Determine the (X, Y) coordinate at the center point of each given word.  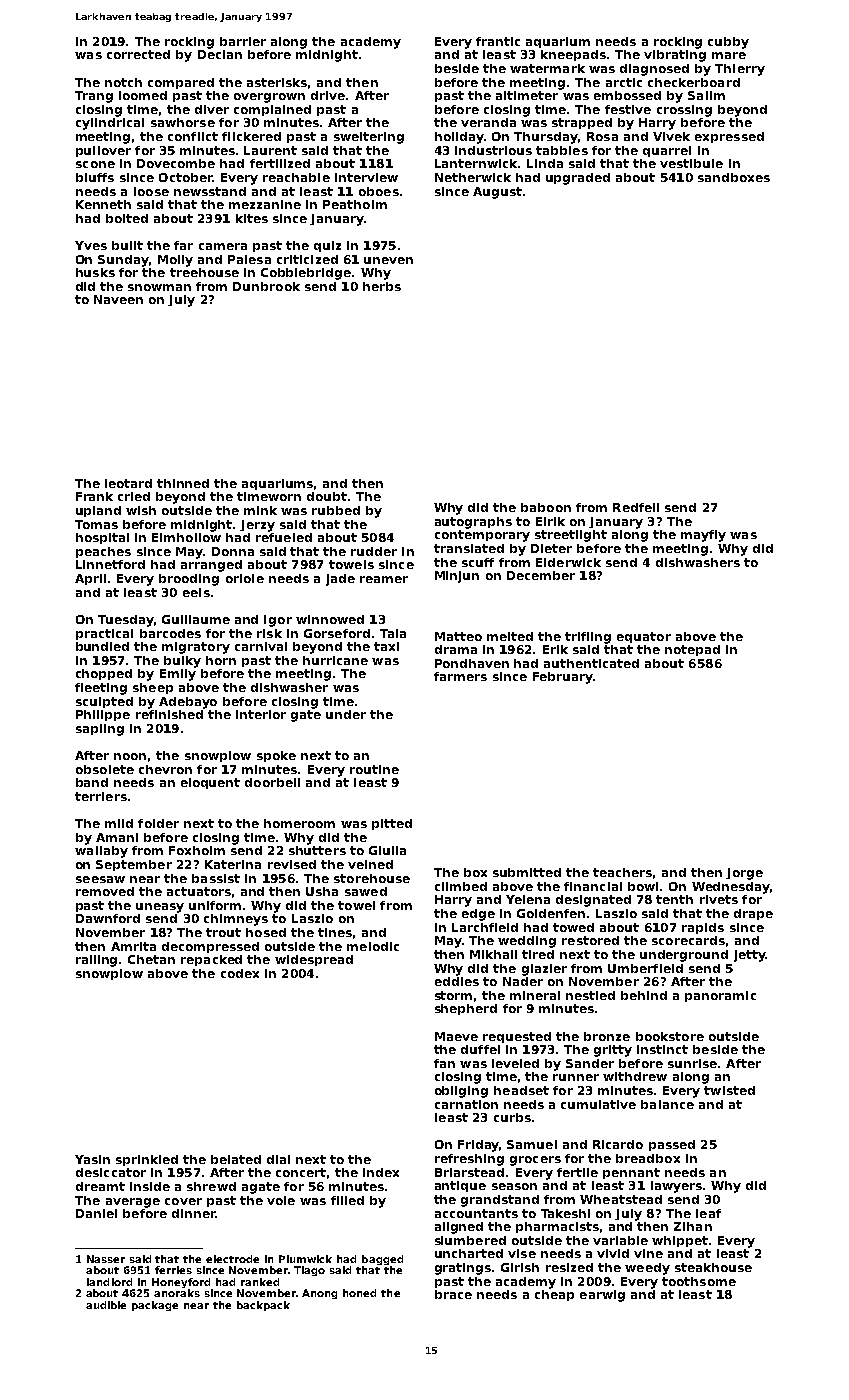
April (90, 579)
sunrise (692, 1063)
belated (236, 1159)
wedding (527, 942)
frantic (498, 41)
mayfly (703, 536)
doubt (327, 496)
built (127, 245)
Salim (706, 95)
